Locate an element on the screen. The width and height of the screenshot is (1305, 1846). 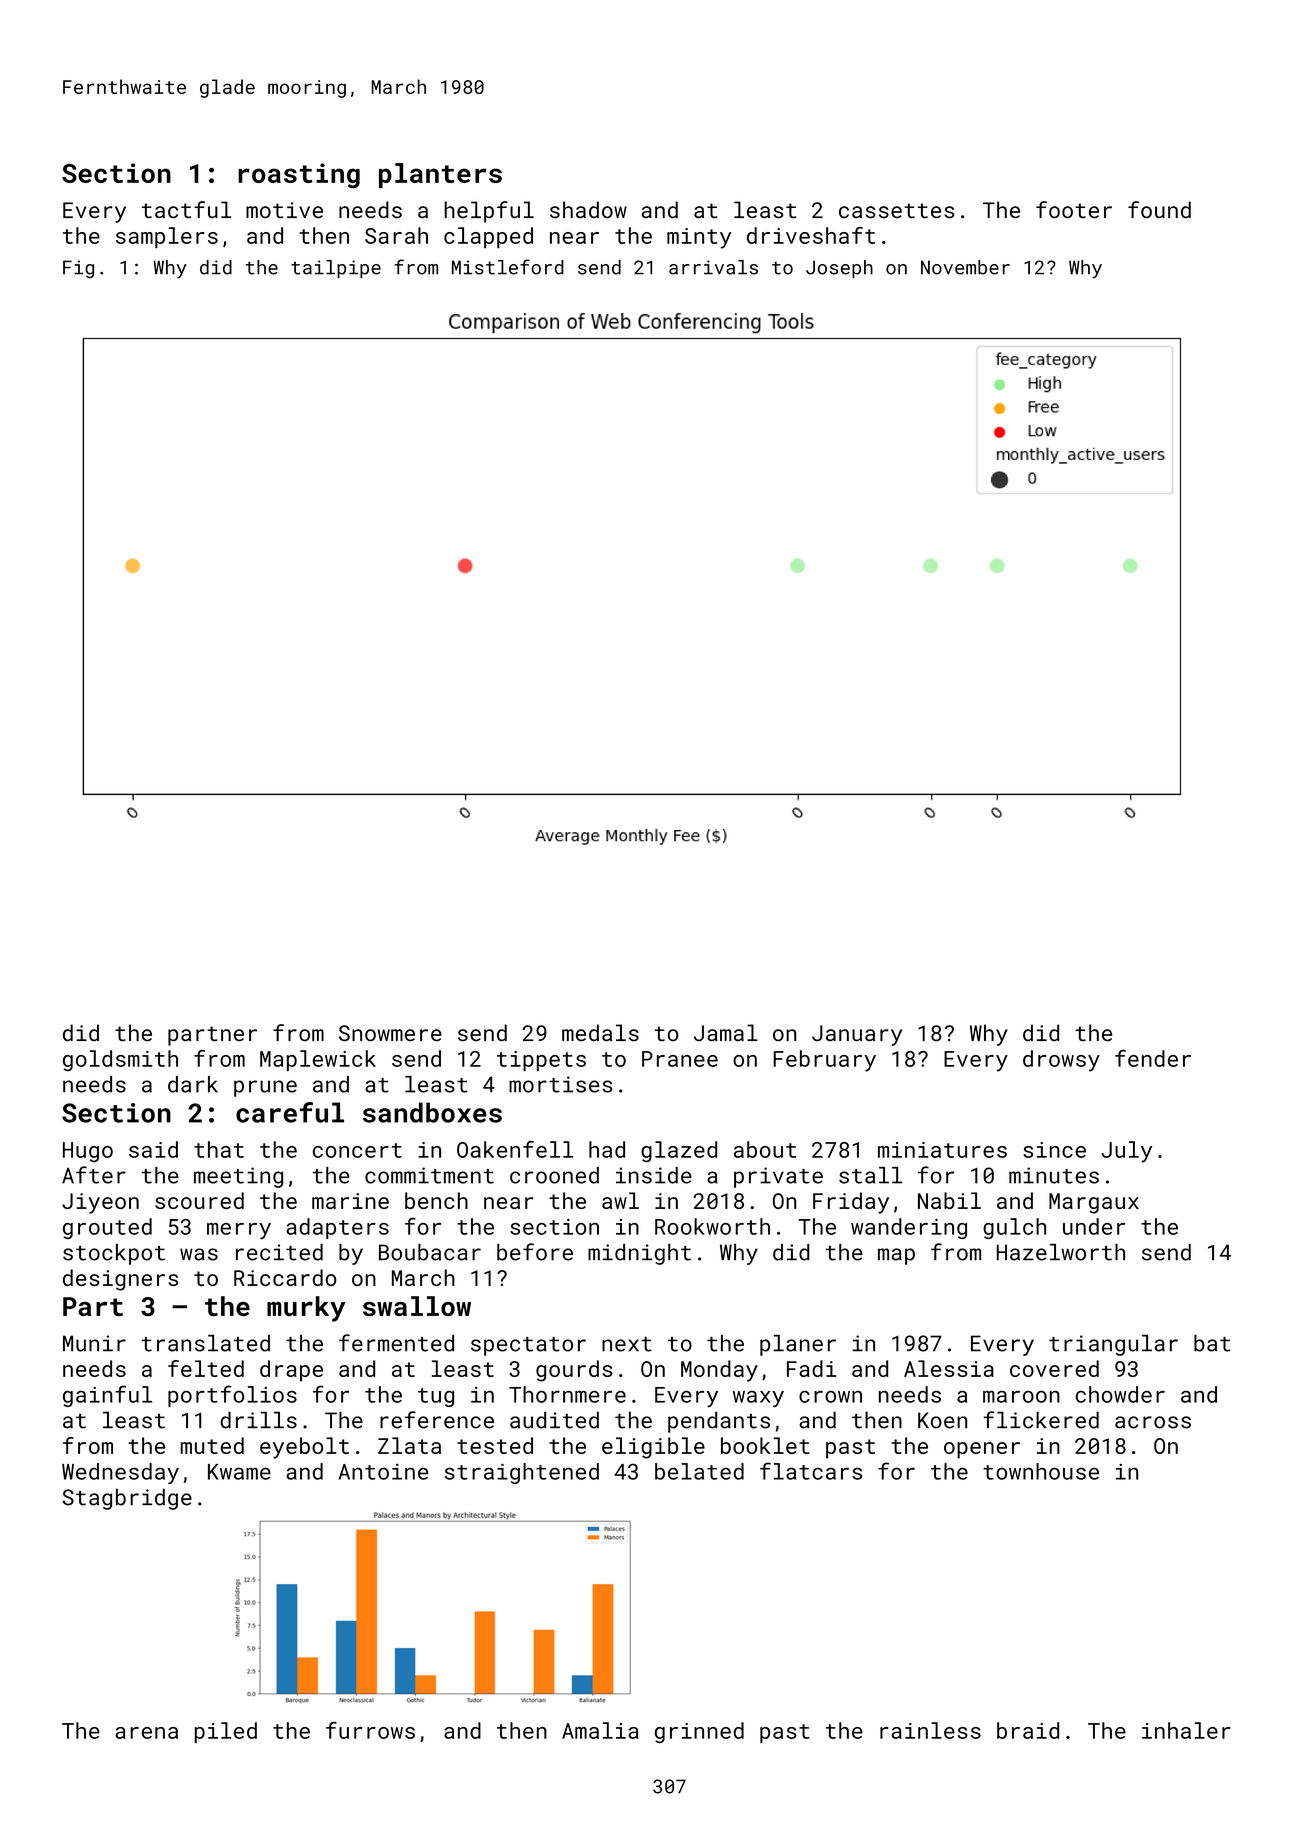
Mistleford is located at coordinates (508, 267).
